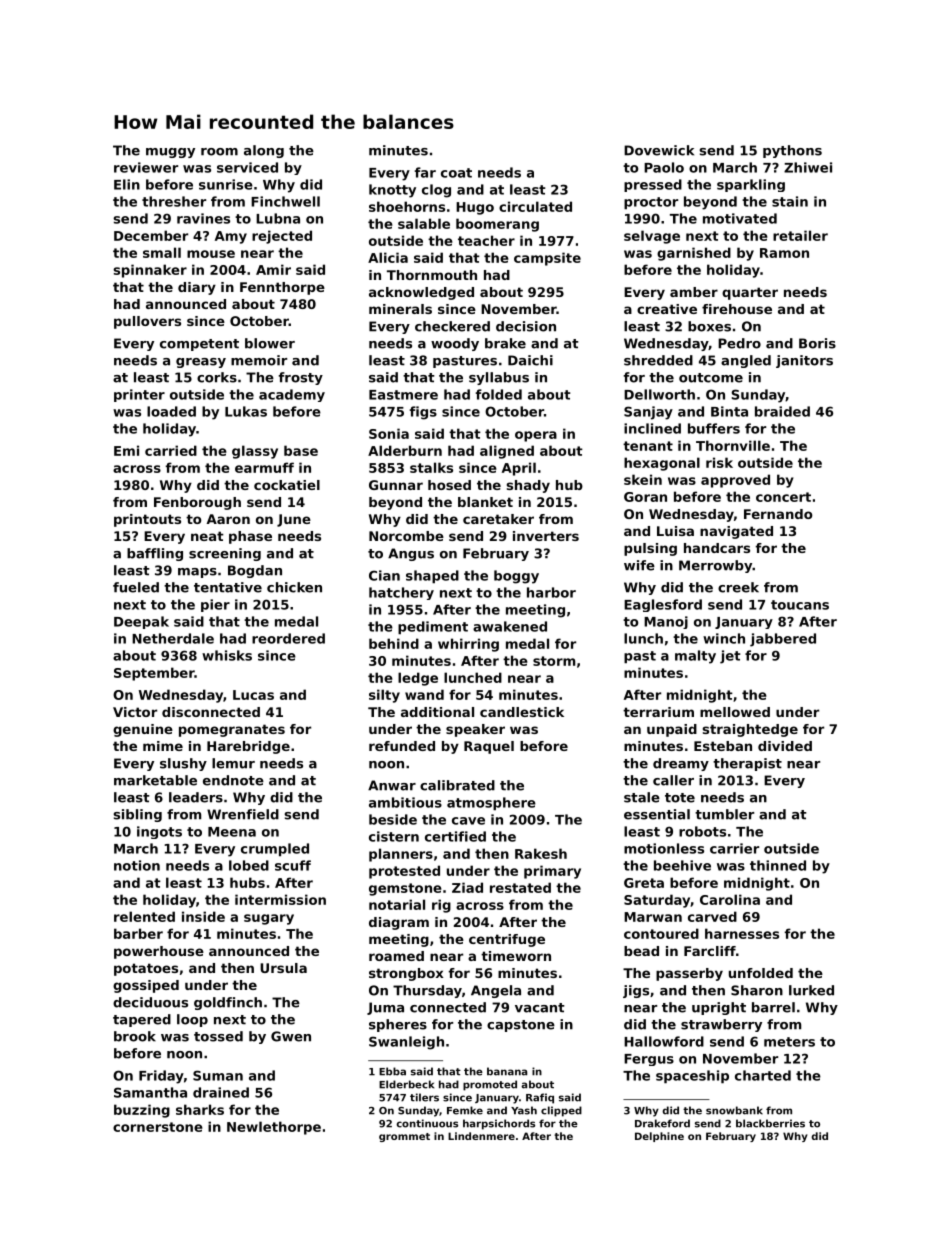 This document has width=952, height=1233. I want to click on Thornmouth, so click(432, 275).
